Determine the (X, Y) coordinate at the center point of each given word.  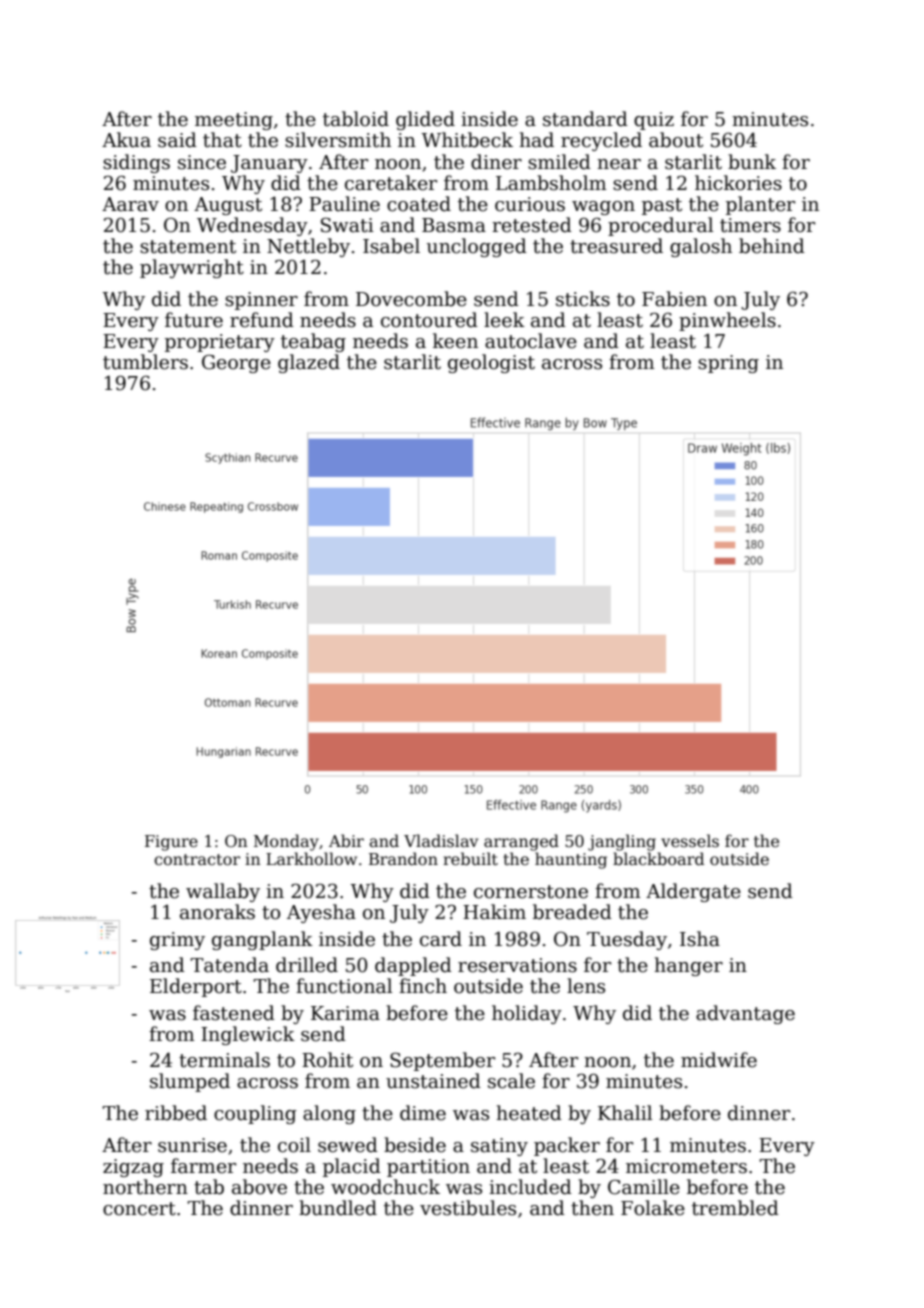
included (530, 1187)
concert (139, 1209)
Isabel (391, 246)
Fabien (674, 299)
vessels (690, 841)
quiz (654, 121)
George (236, 363)
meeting (234, 121)
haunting (571, 860)
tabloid (356, 119)
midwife (719, 1060)
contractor (197, 859)
